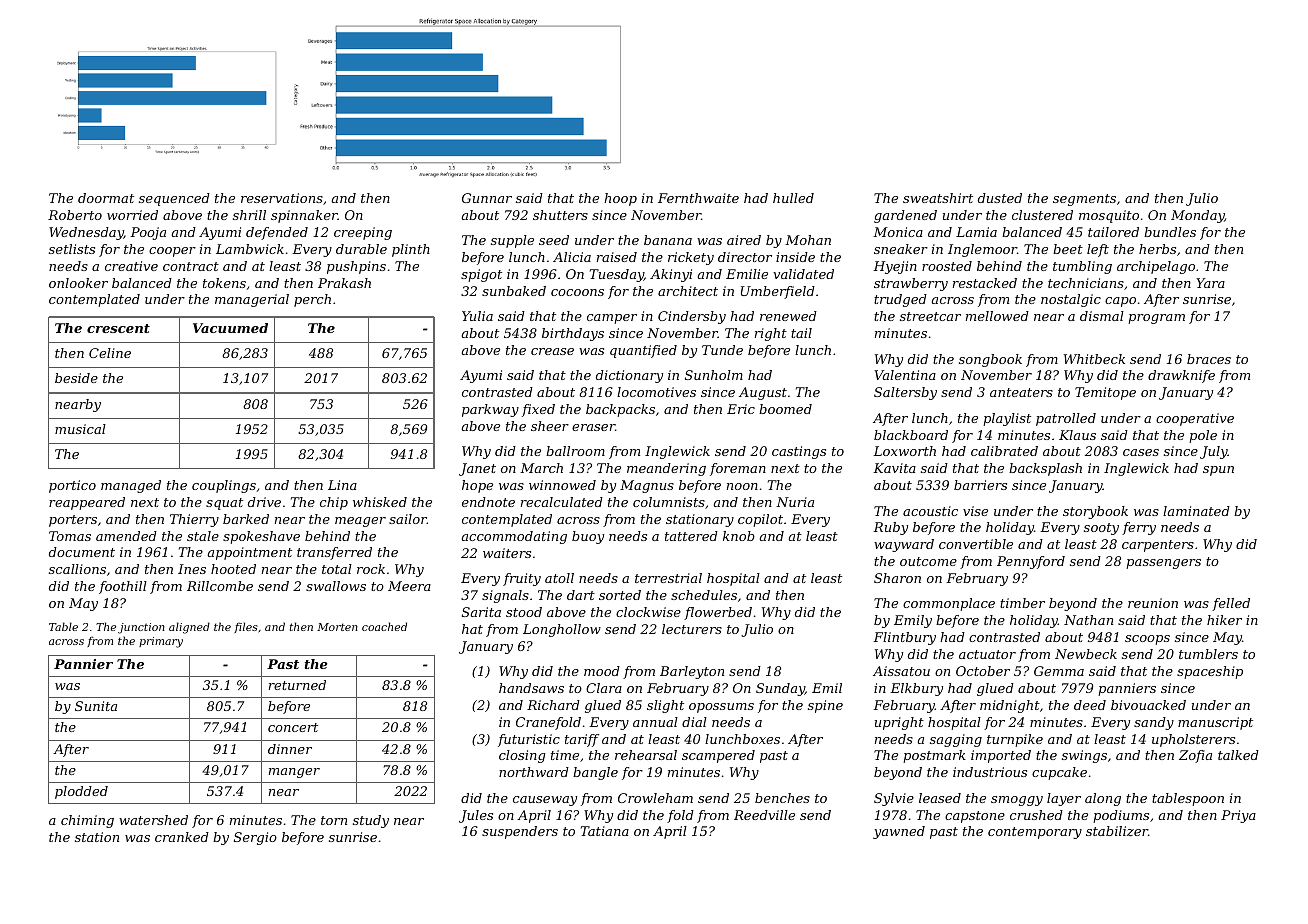  I want to click on Ines, so click(192, 569).
